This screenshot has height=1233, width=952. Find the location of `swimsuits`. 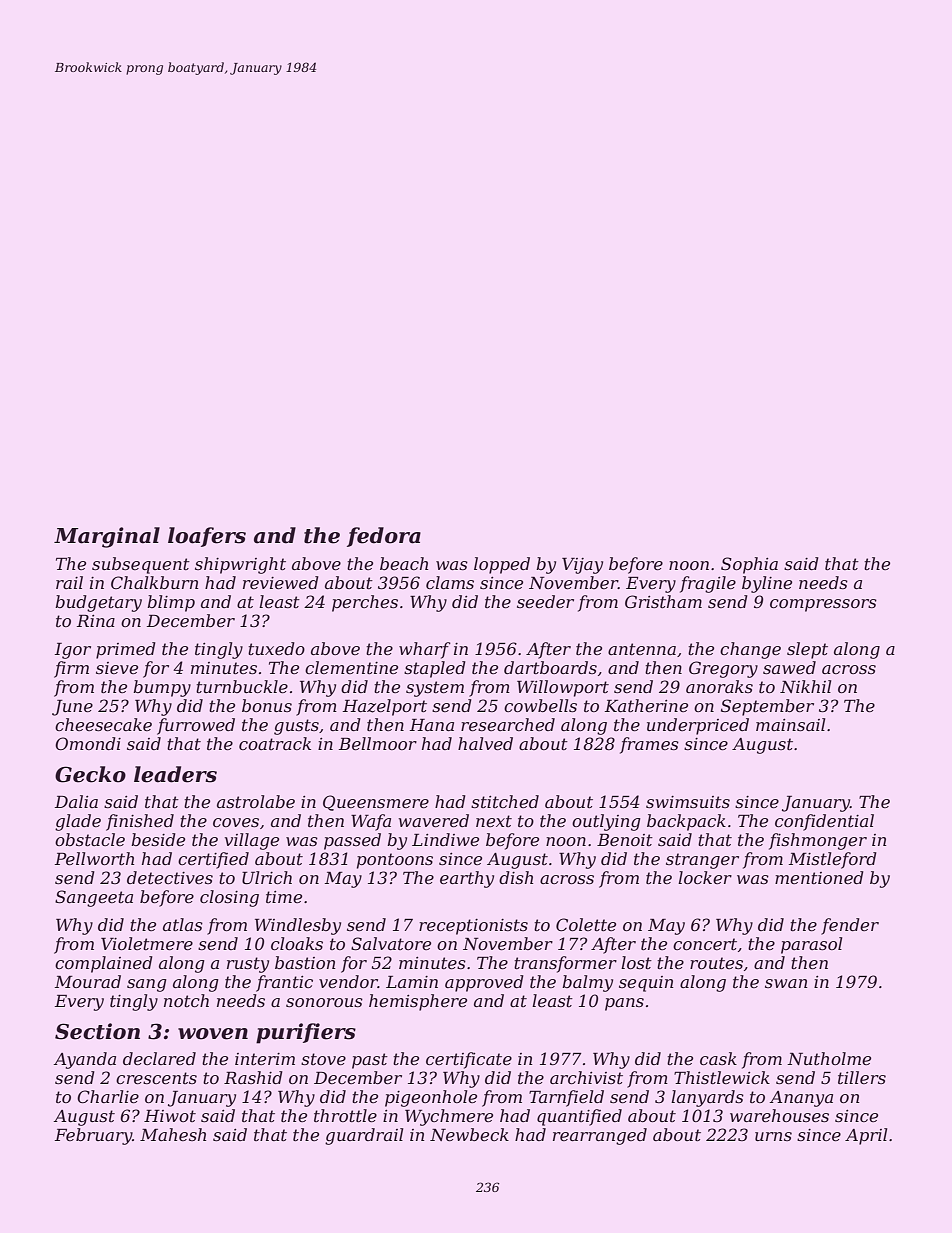

swimsuits is located at coordinates (688, 802).
